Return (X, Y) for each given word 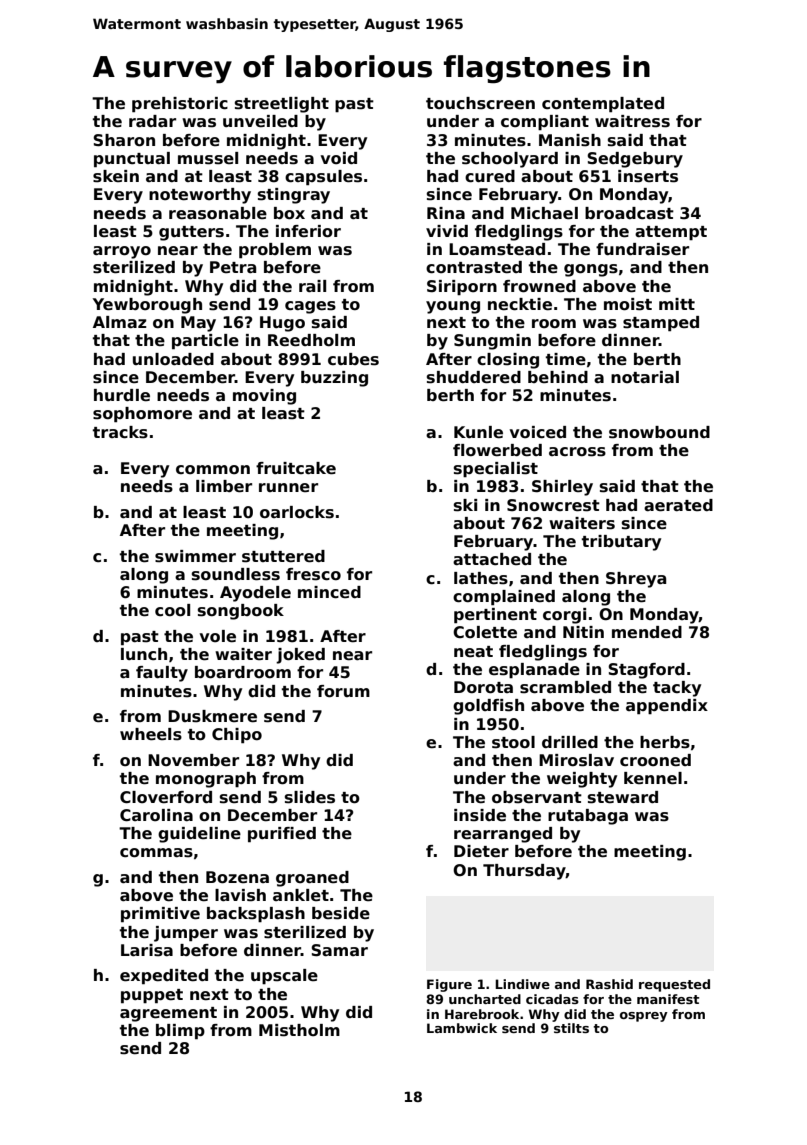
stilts (571, 1028)
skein (116, 176)
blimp (180, 1032)
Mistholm (299, 1030)
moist (628, 304)
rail (312, 286)
